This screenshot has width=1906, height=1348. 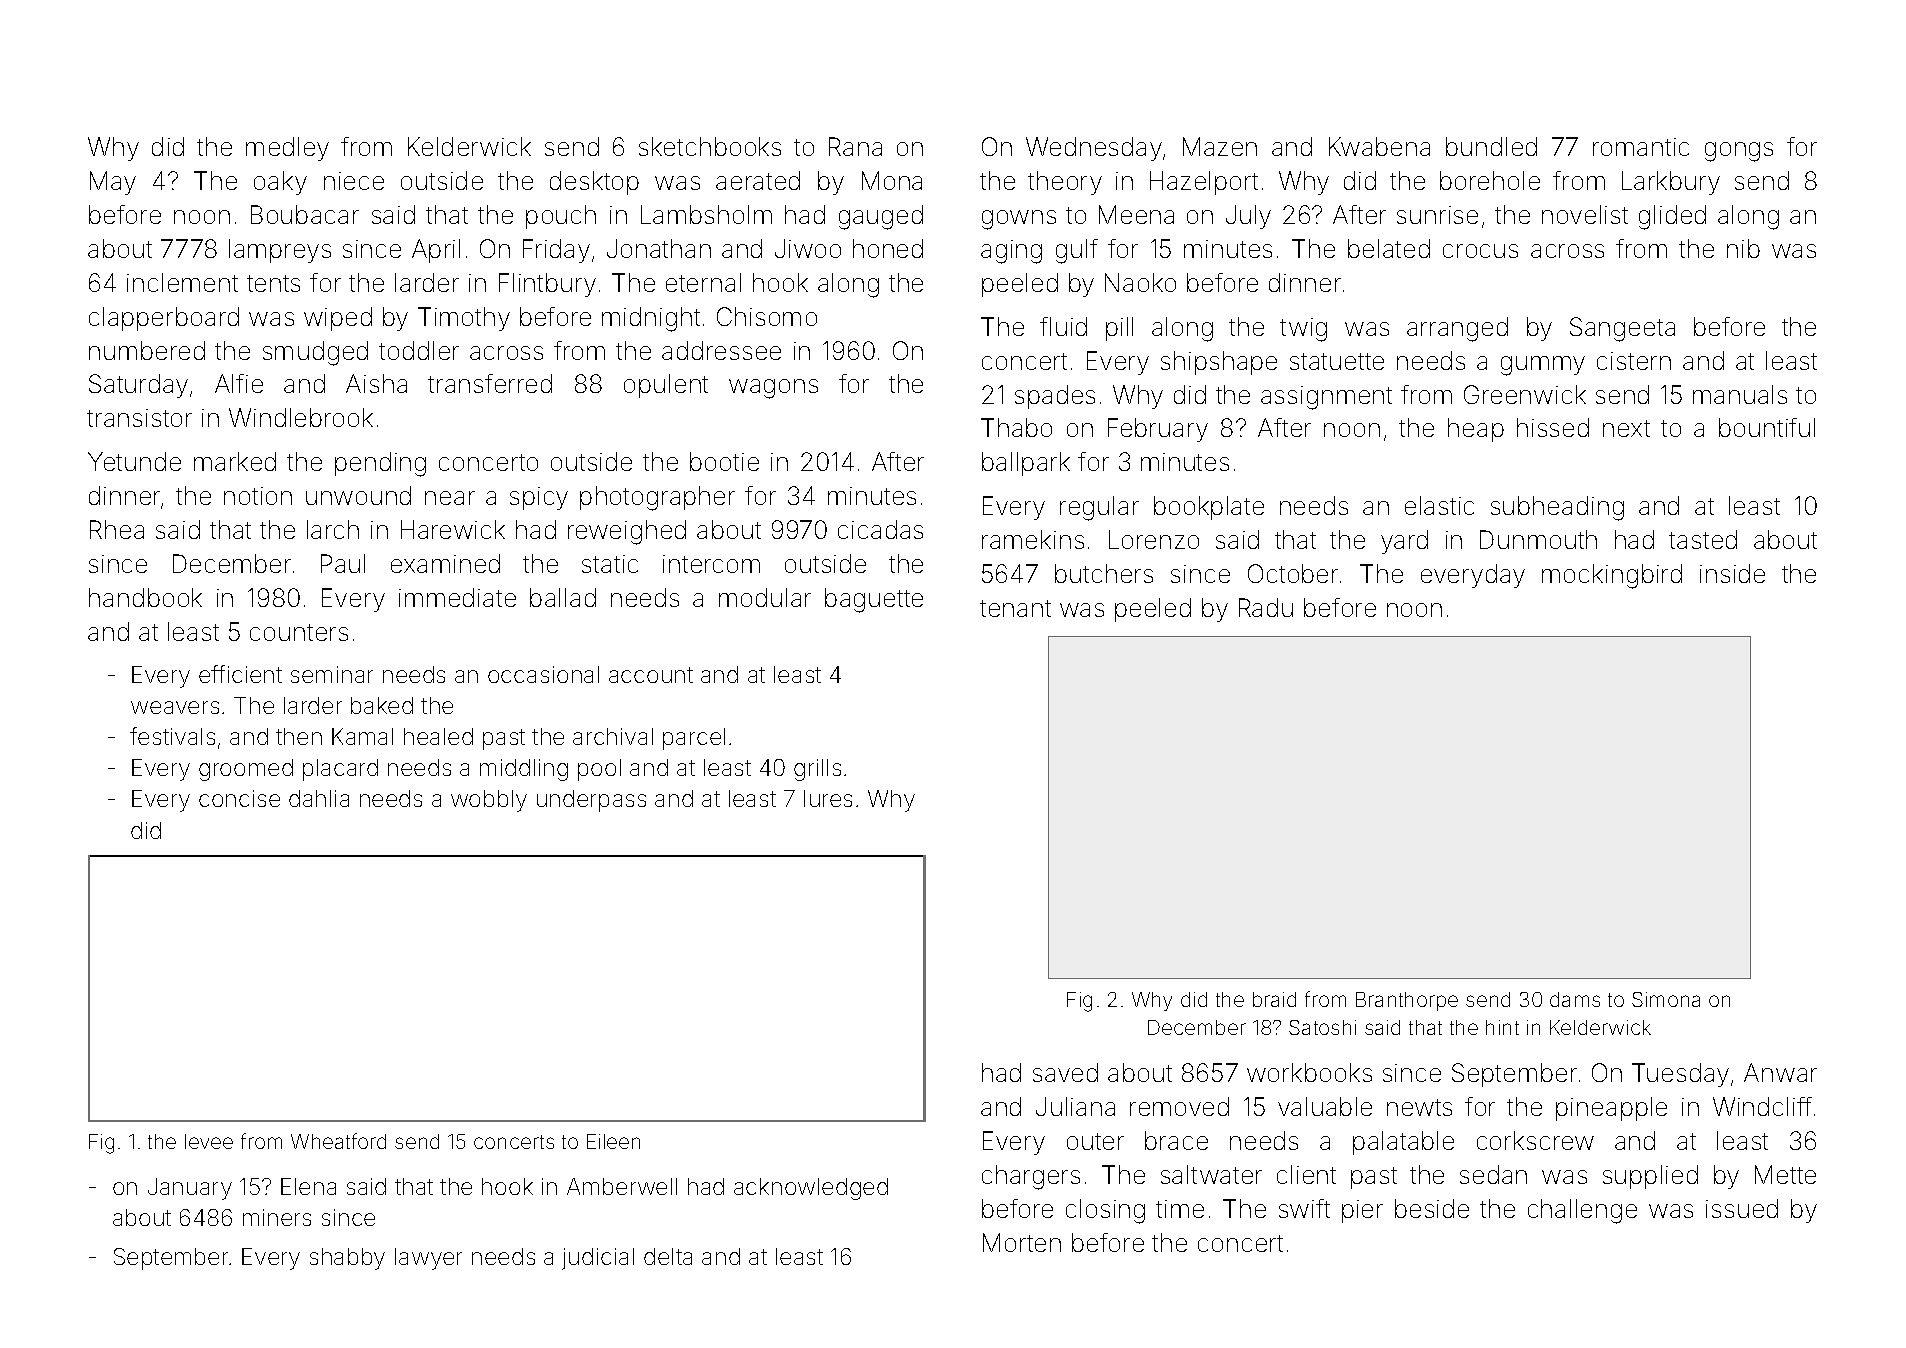 What do you see at coordinates (1732, 573) in the screenshot?
I see `inside` at bounding box center [1732, 573].
